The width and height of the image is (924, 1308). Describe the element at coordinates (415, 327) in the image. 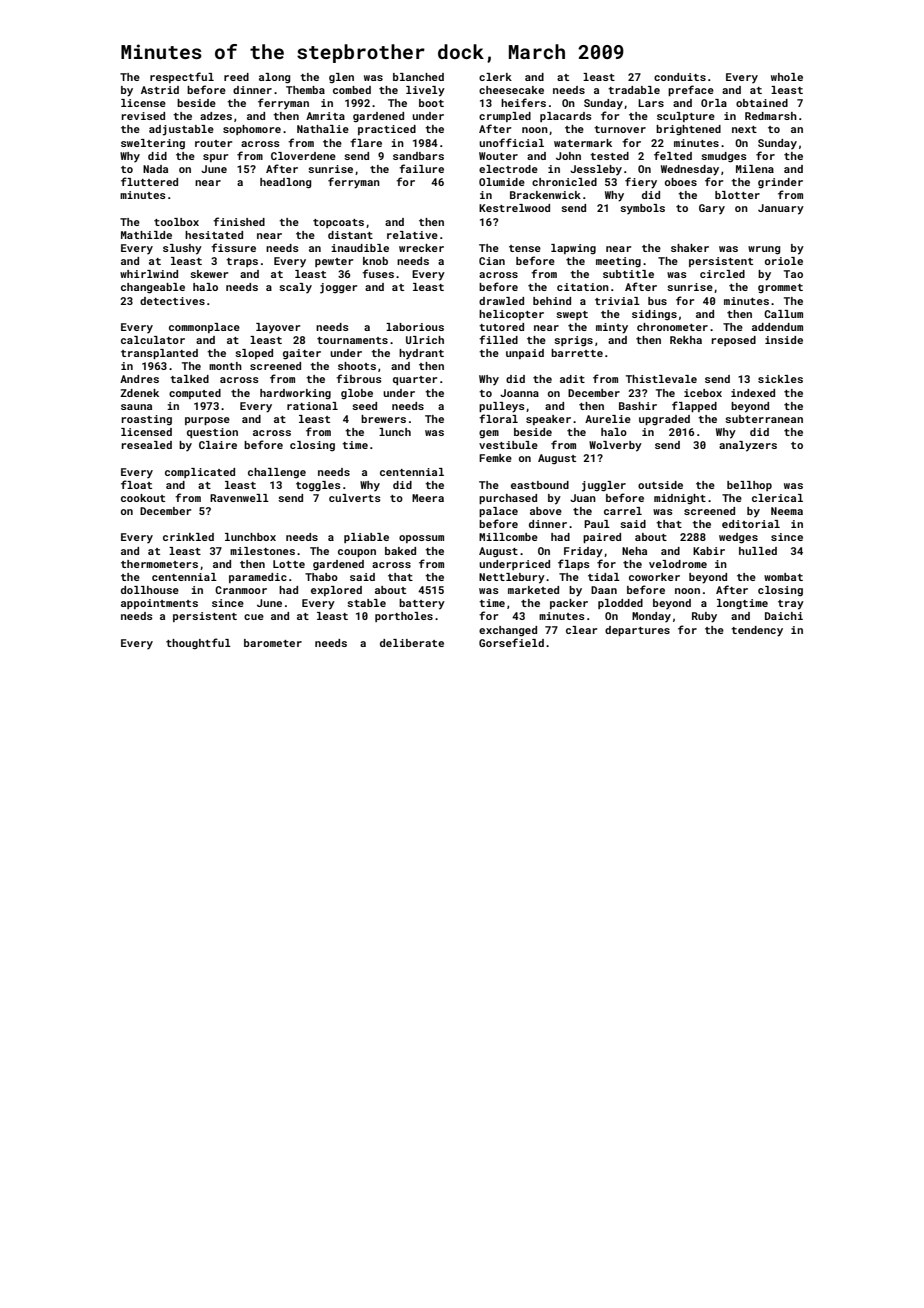

I see `laborious` at that location.
